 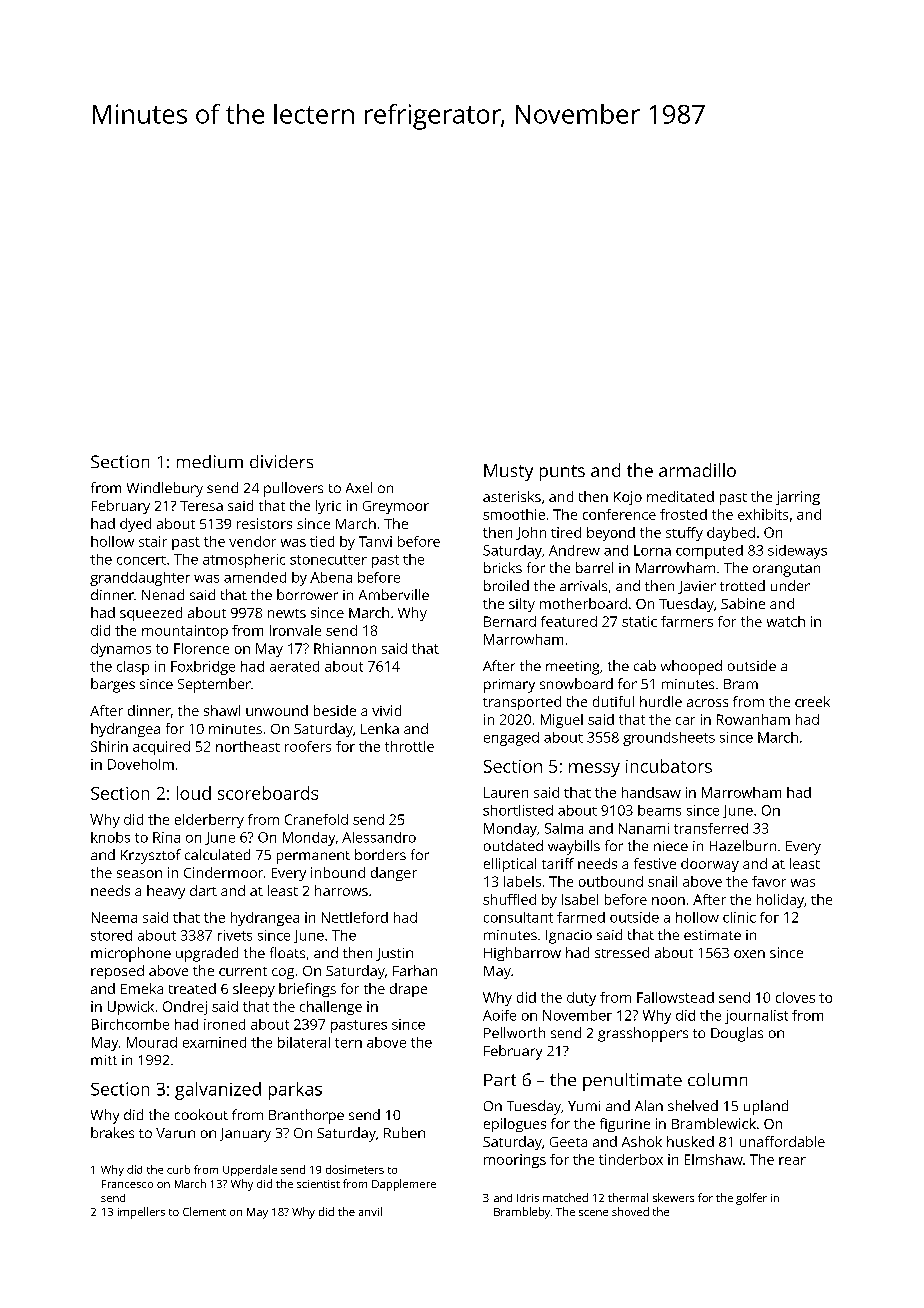 I want to click on parkas, so click(x=295, y=1091).
